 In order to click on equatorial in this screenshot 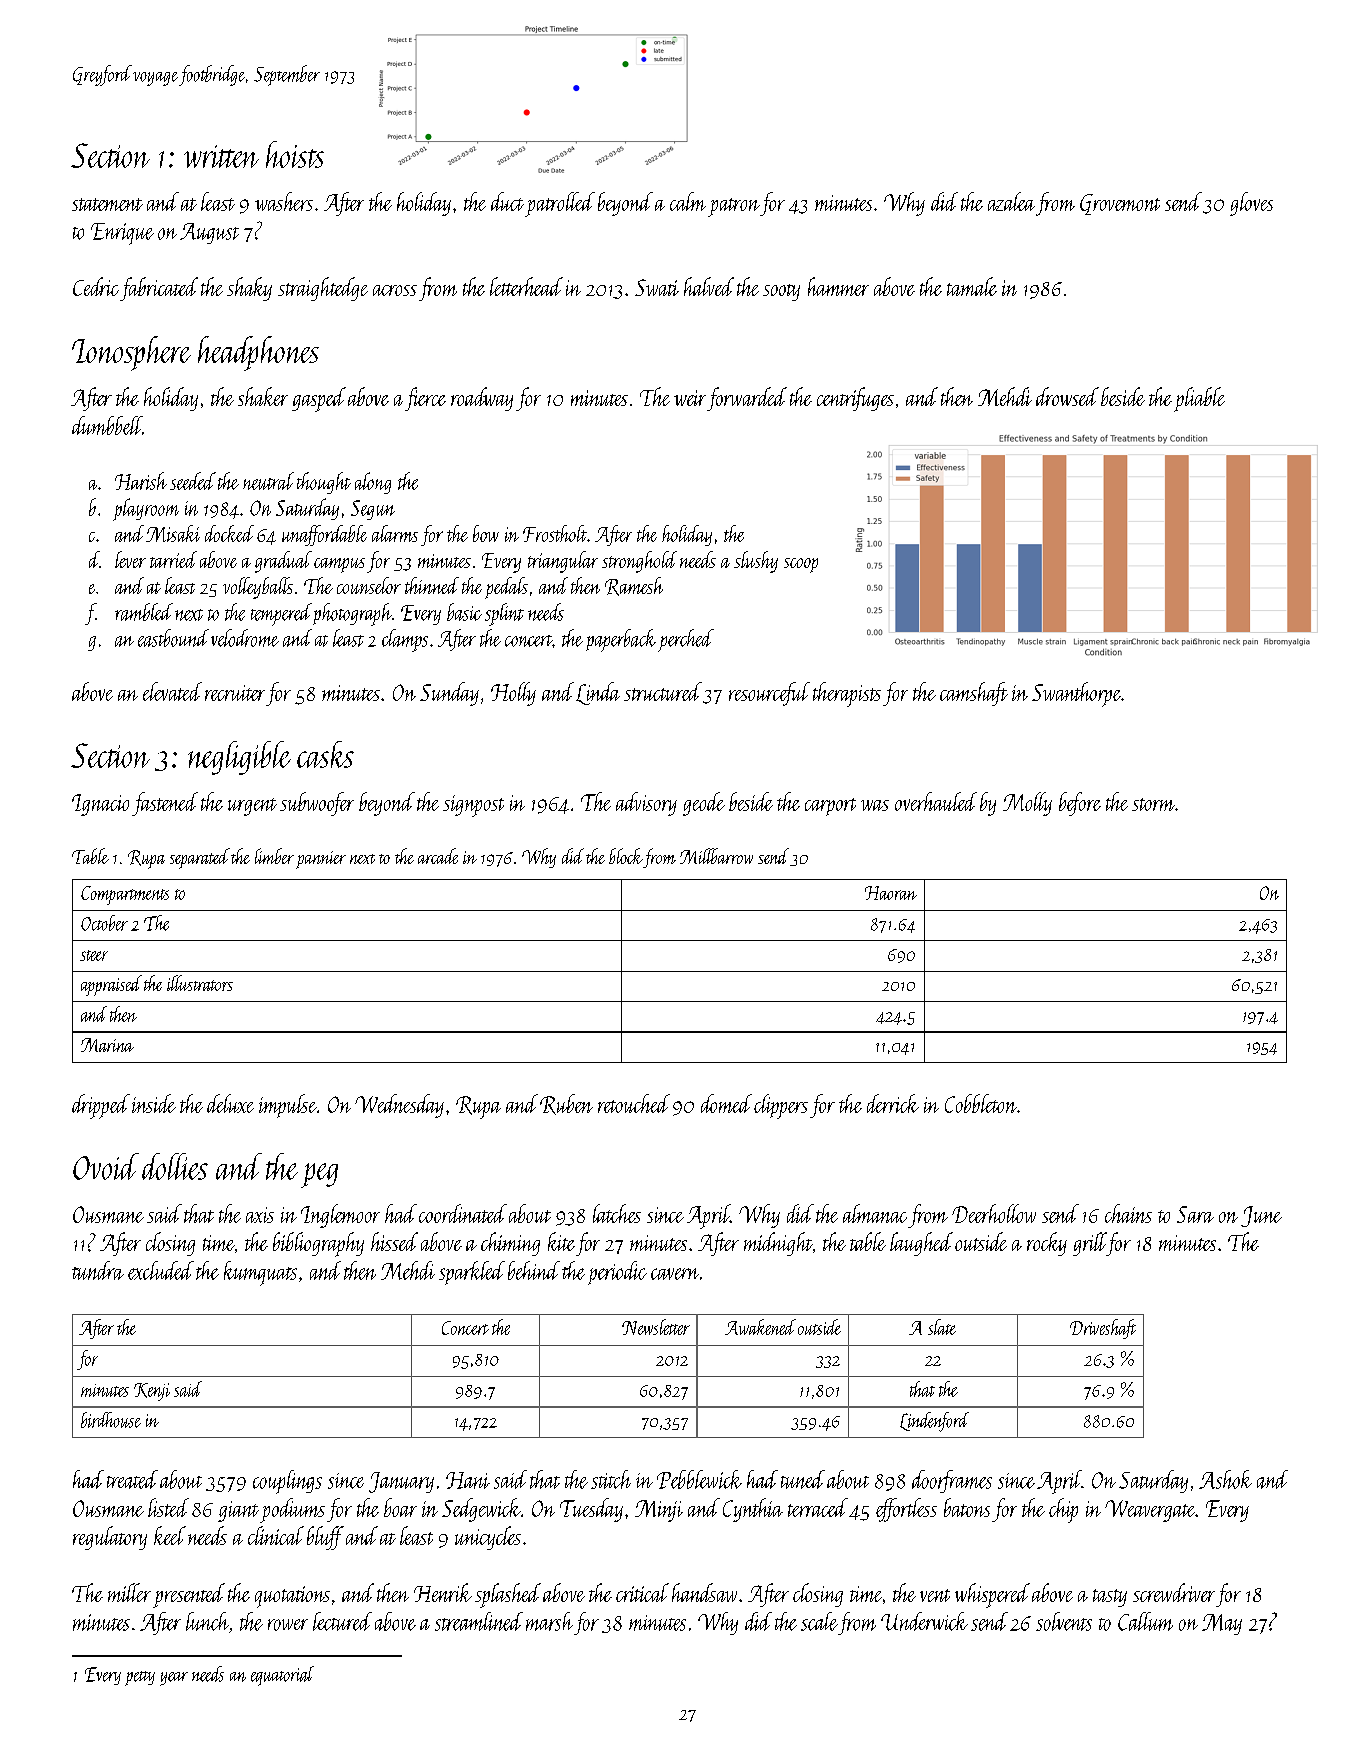, I will do `click(282, 1676)`.
